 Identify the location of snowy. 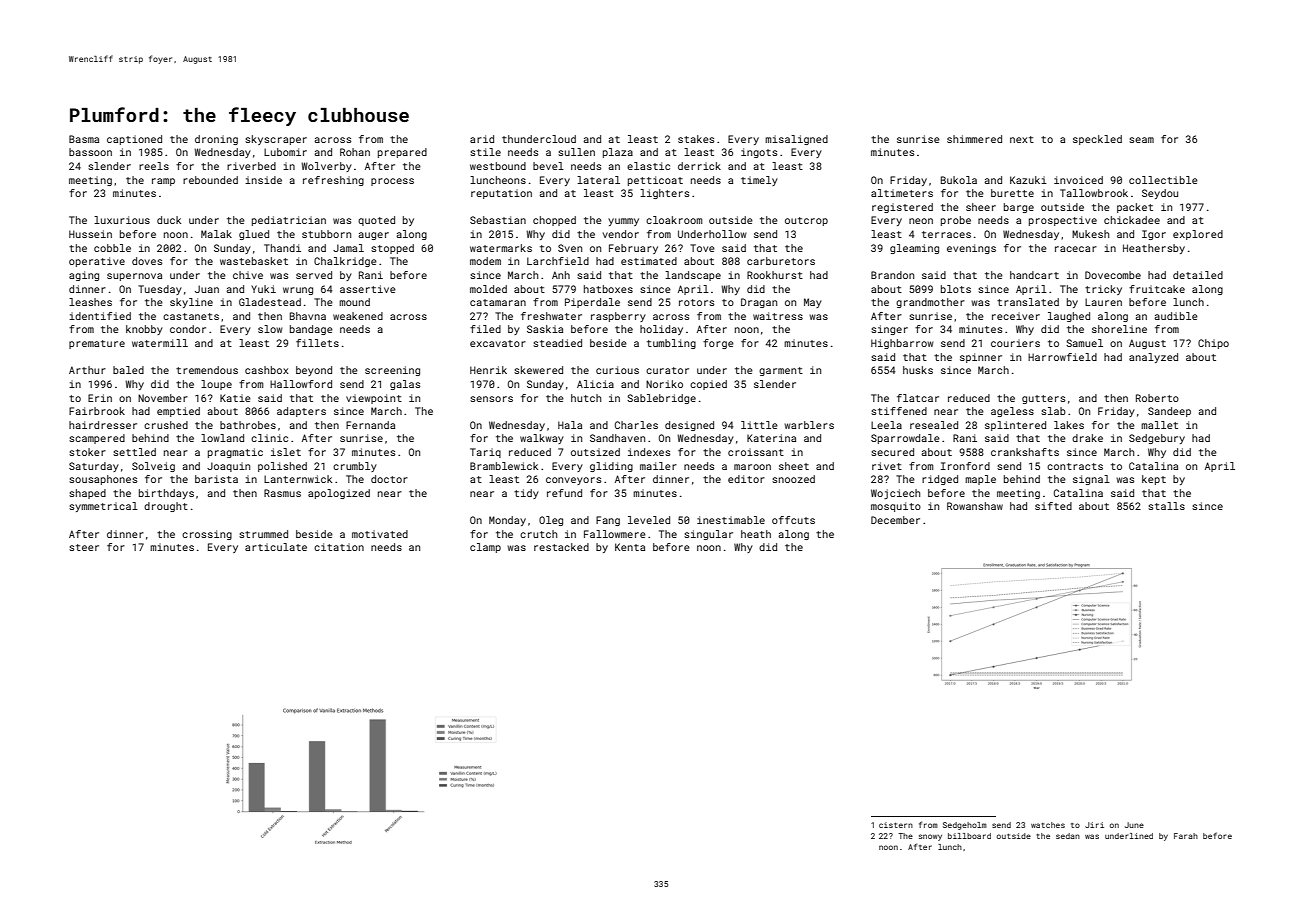
(930, 837).
